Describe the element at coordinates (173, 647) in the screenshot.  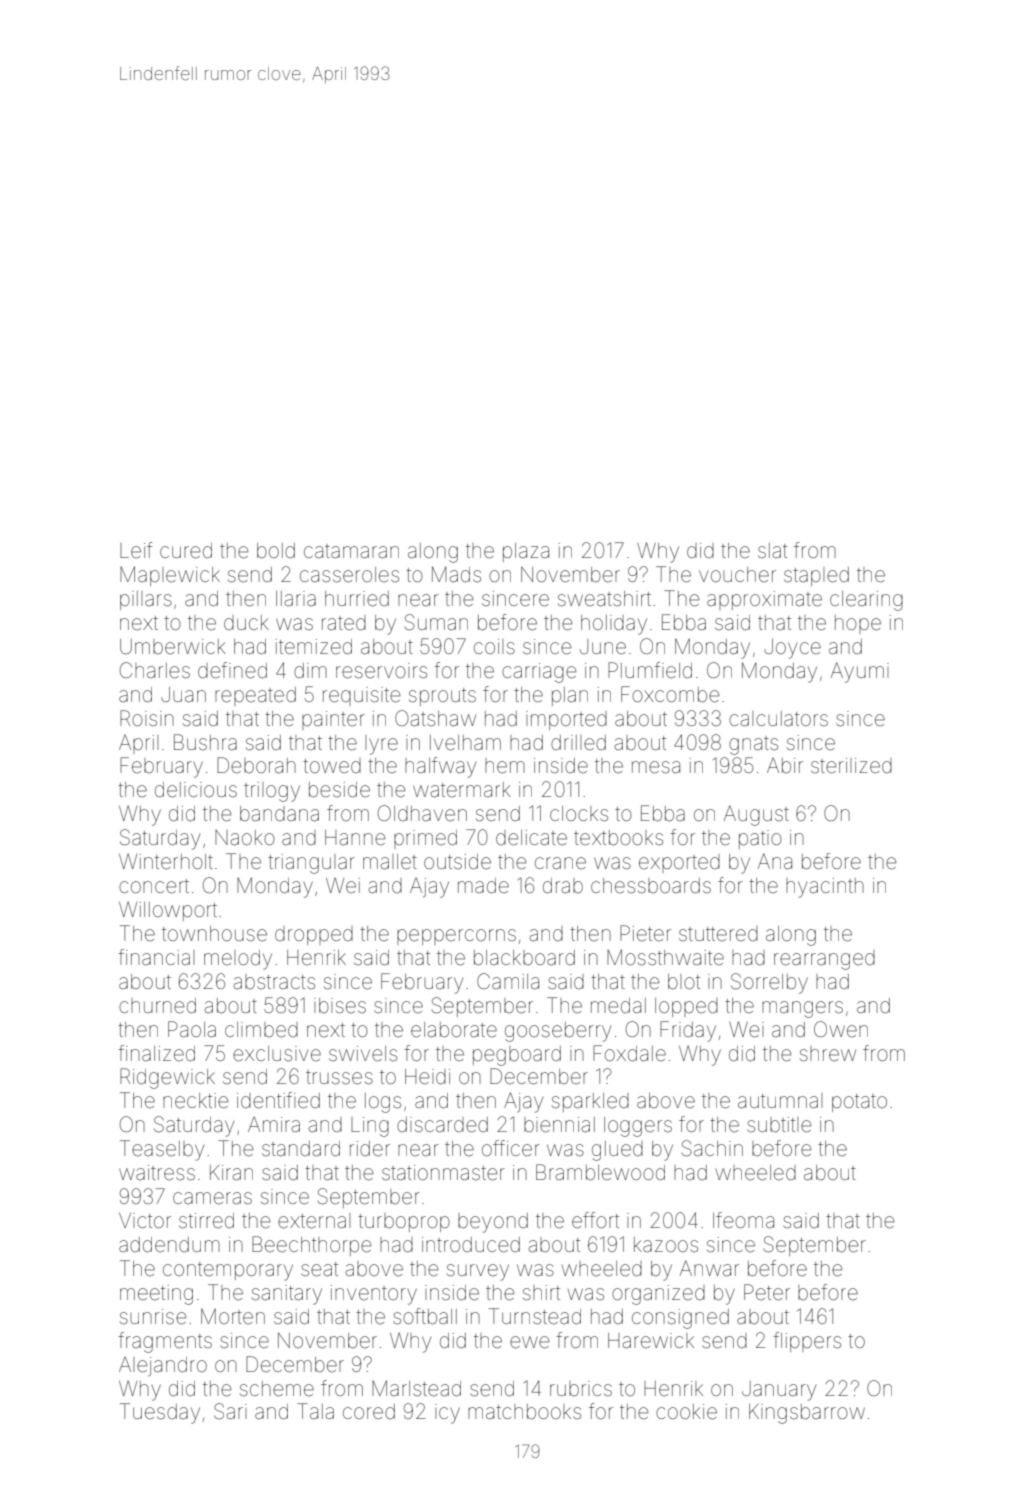
I see `Umberwick` at that location.
